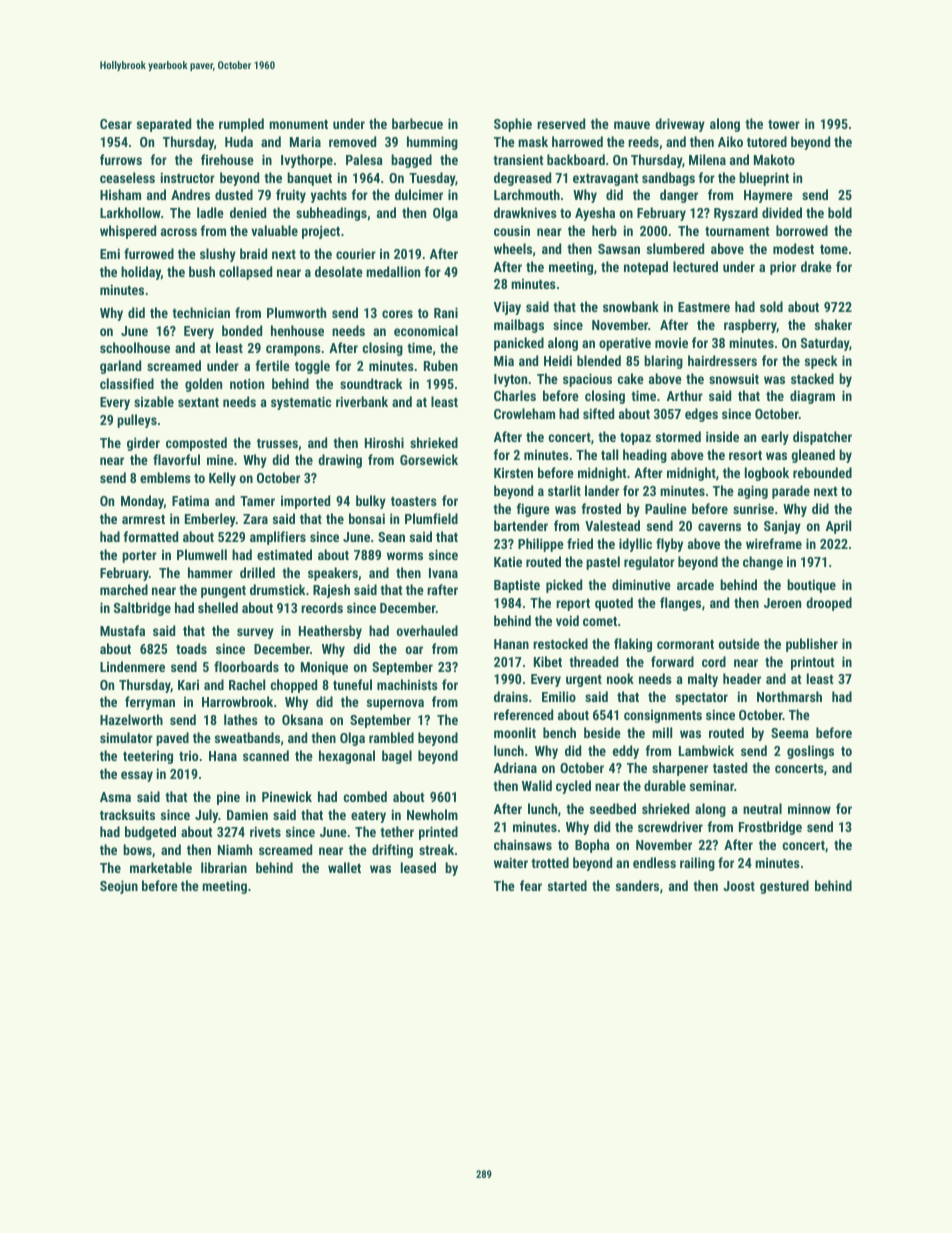  What do you see at coordinates (775, 438) in the image?
I see `early` at bounding box center [775, 438].
